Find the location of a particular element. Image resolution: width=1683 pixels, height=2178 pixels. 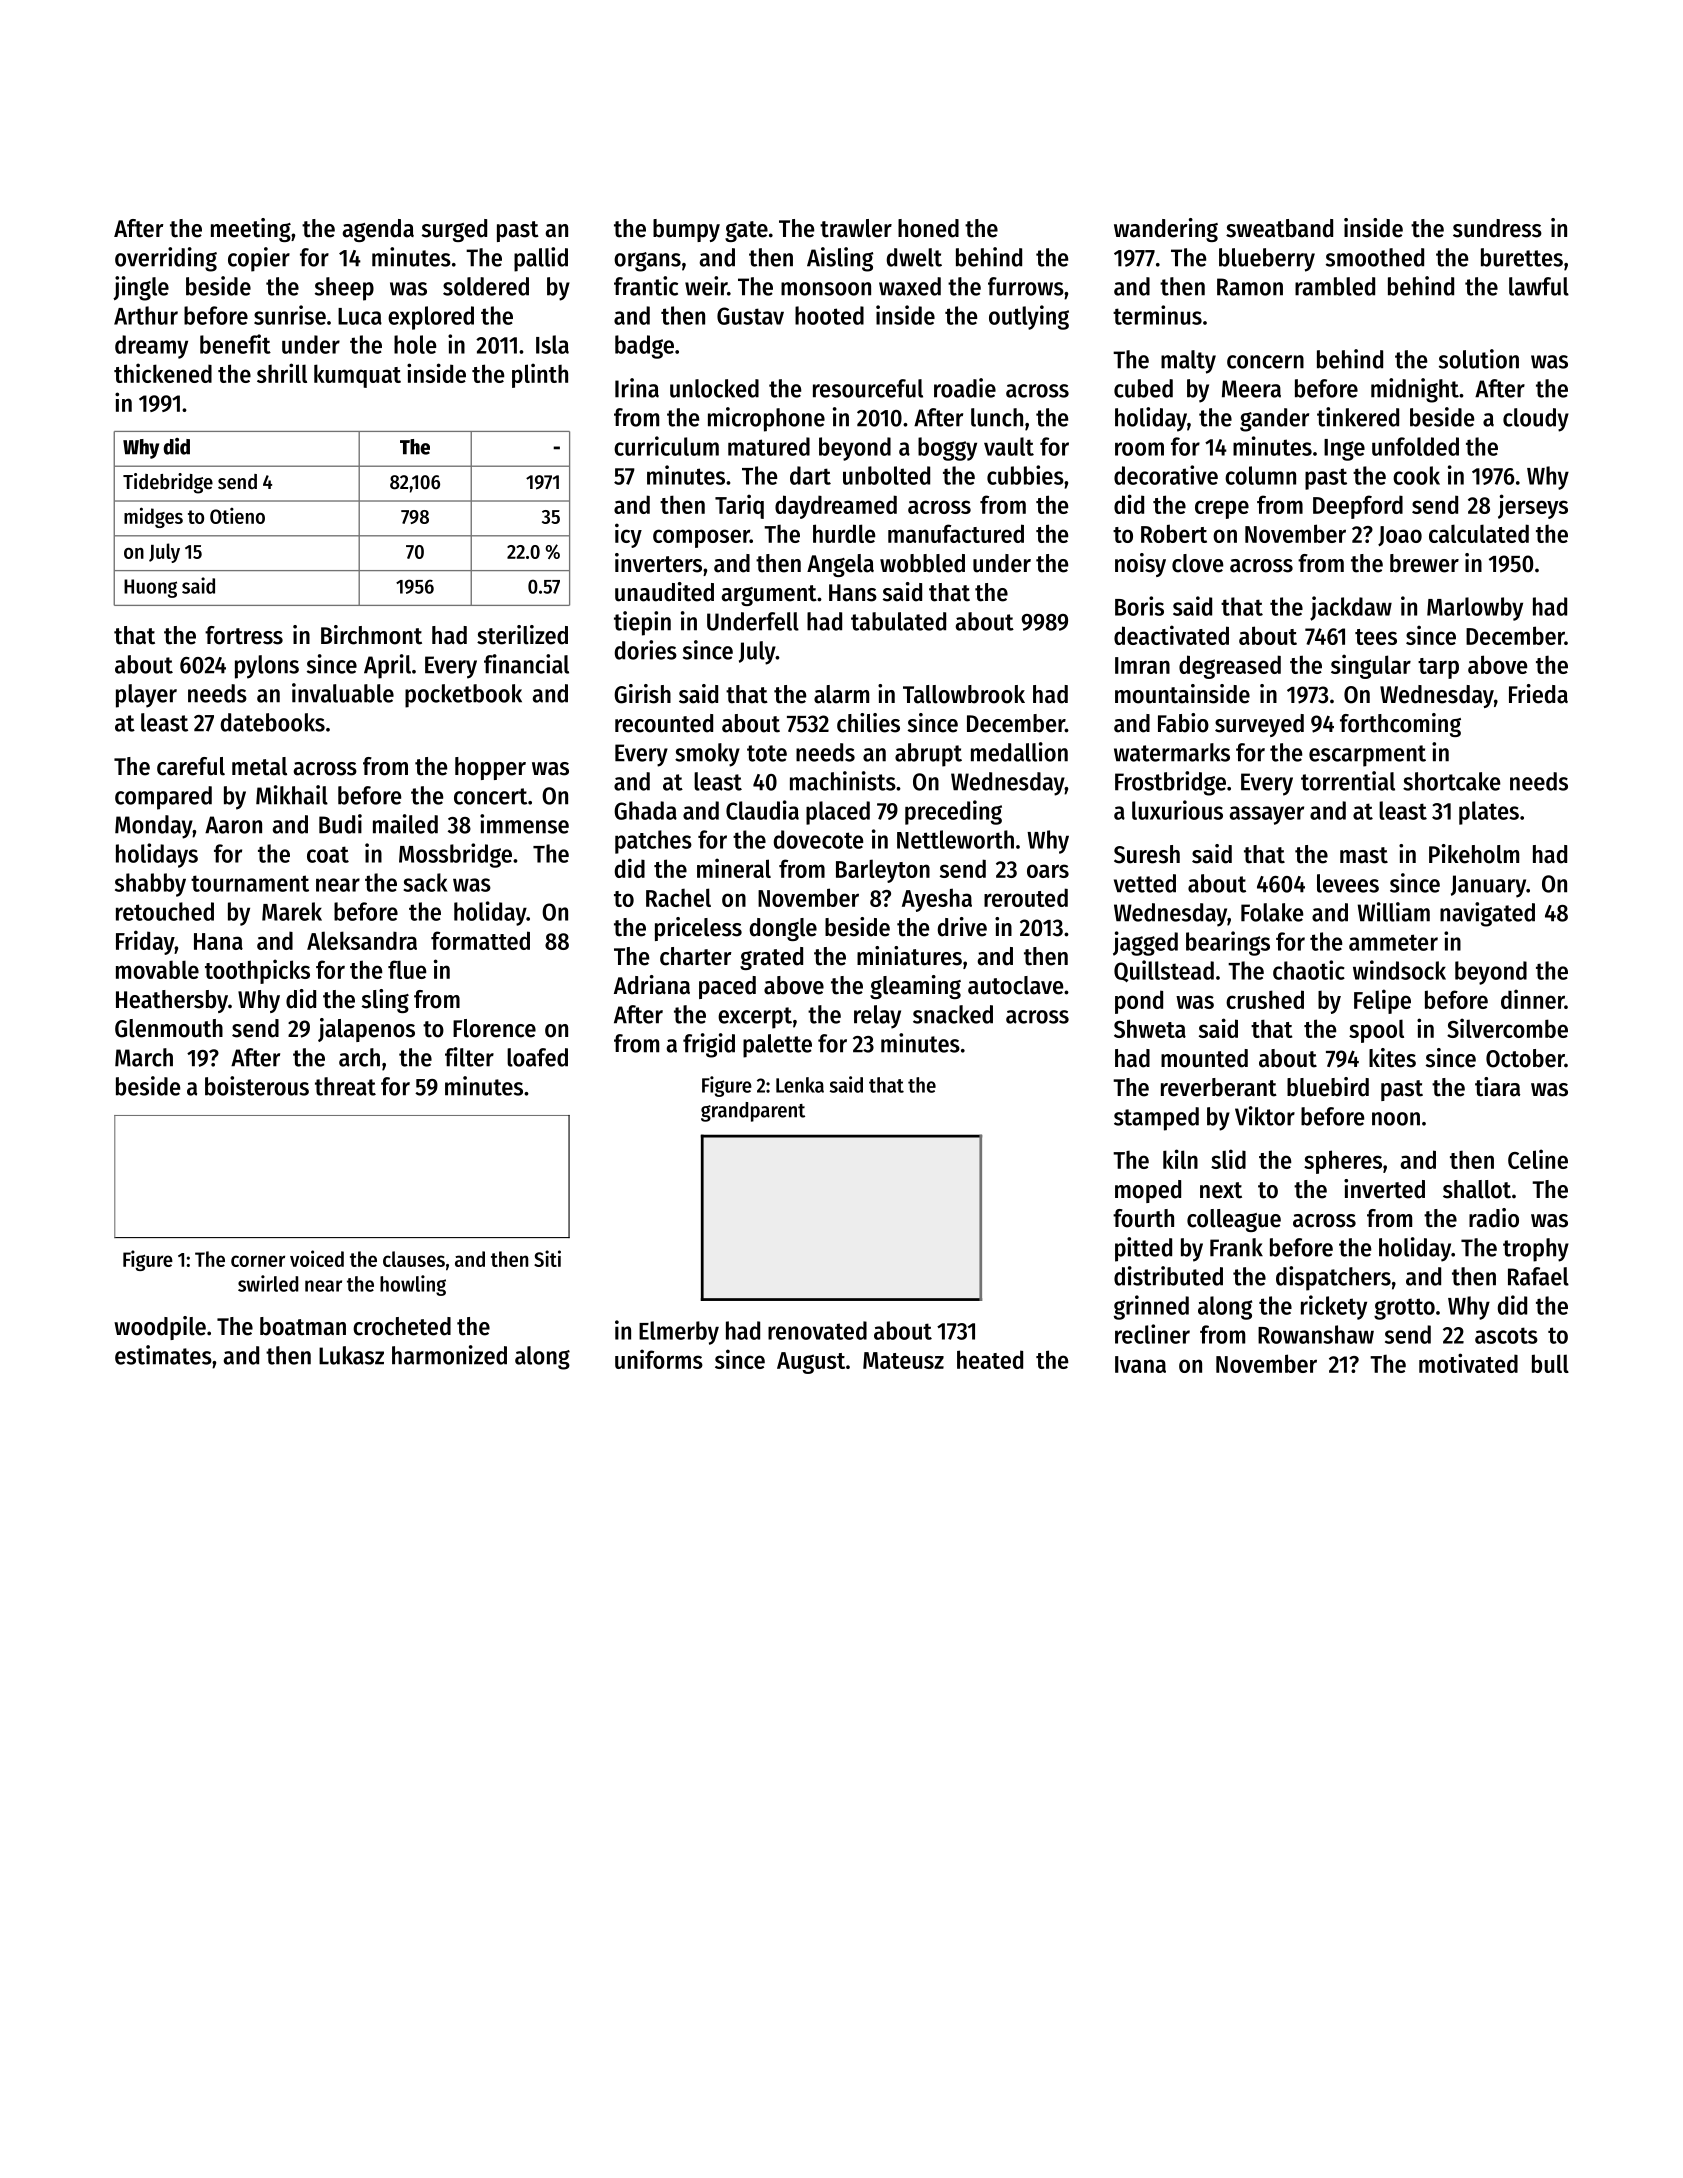

surged is located at coordinates (454, 230).
